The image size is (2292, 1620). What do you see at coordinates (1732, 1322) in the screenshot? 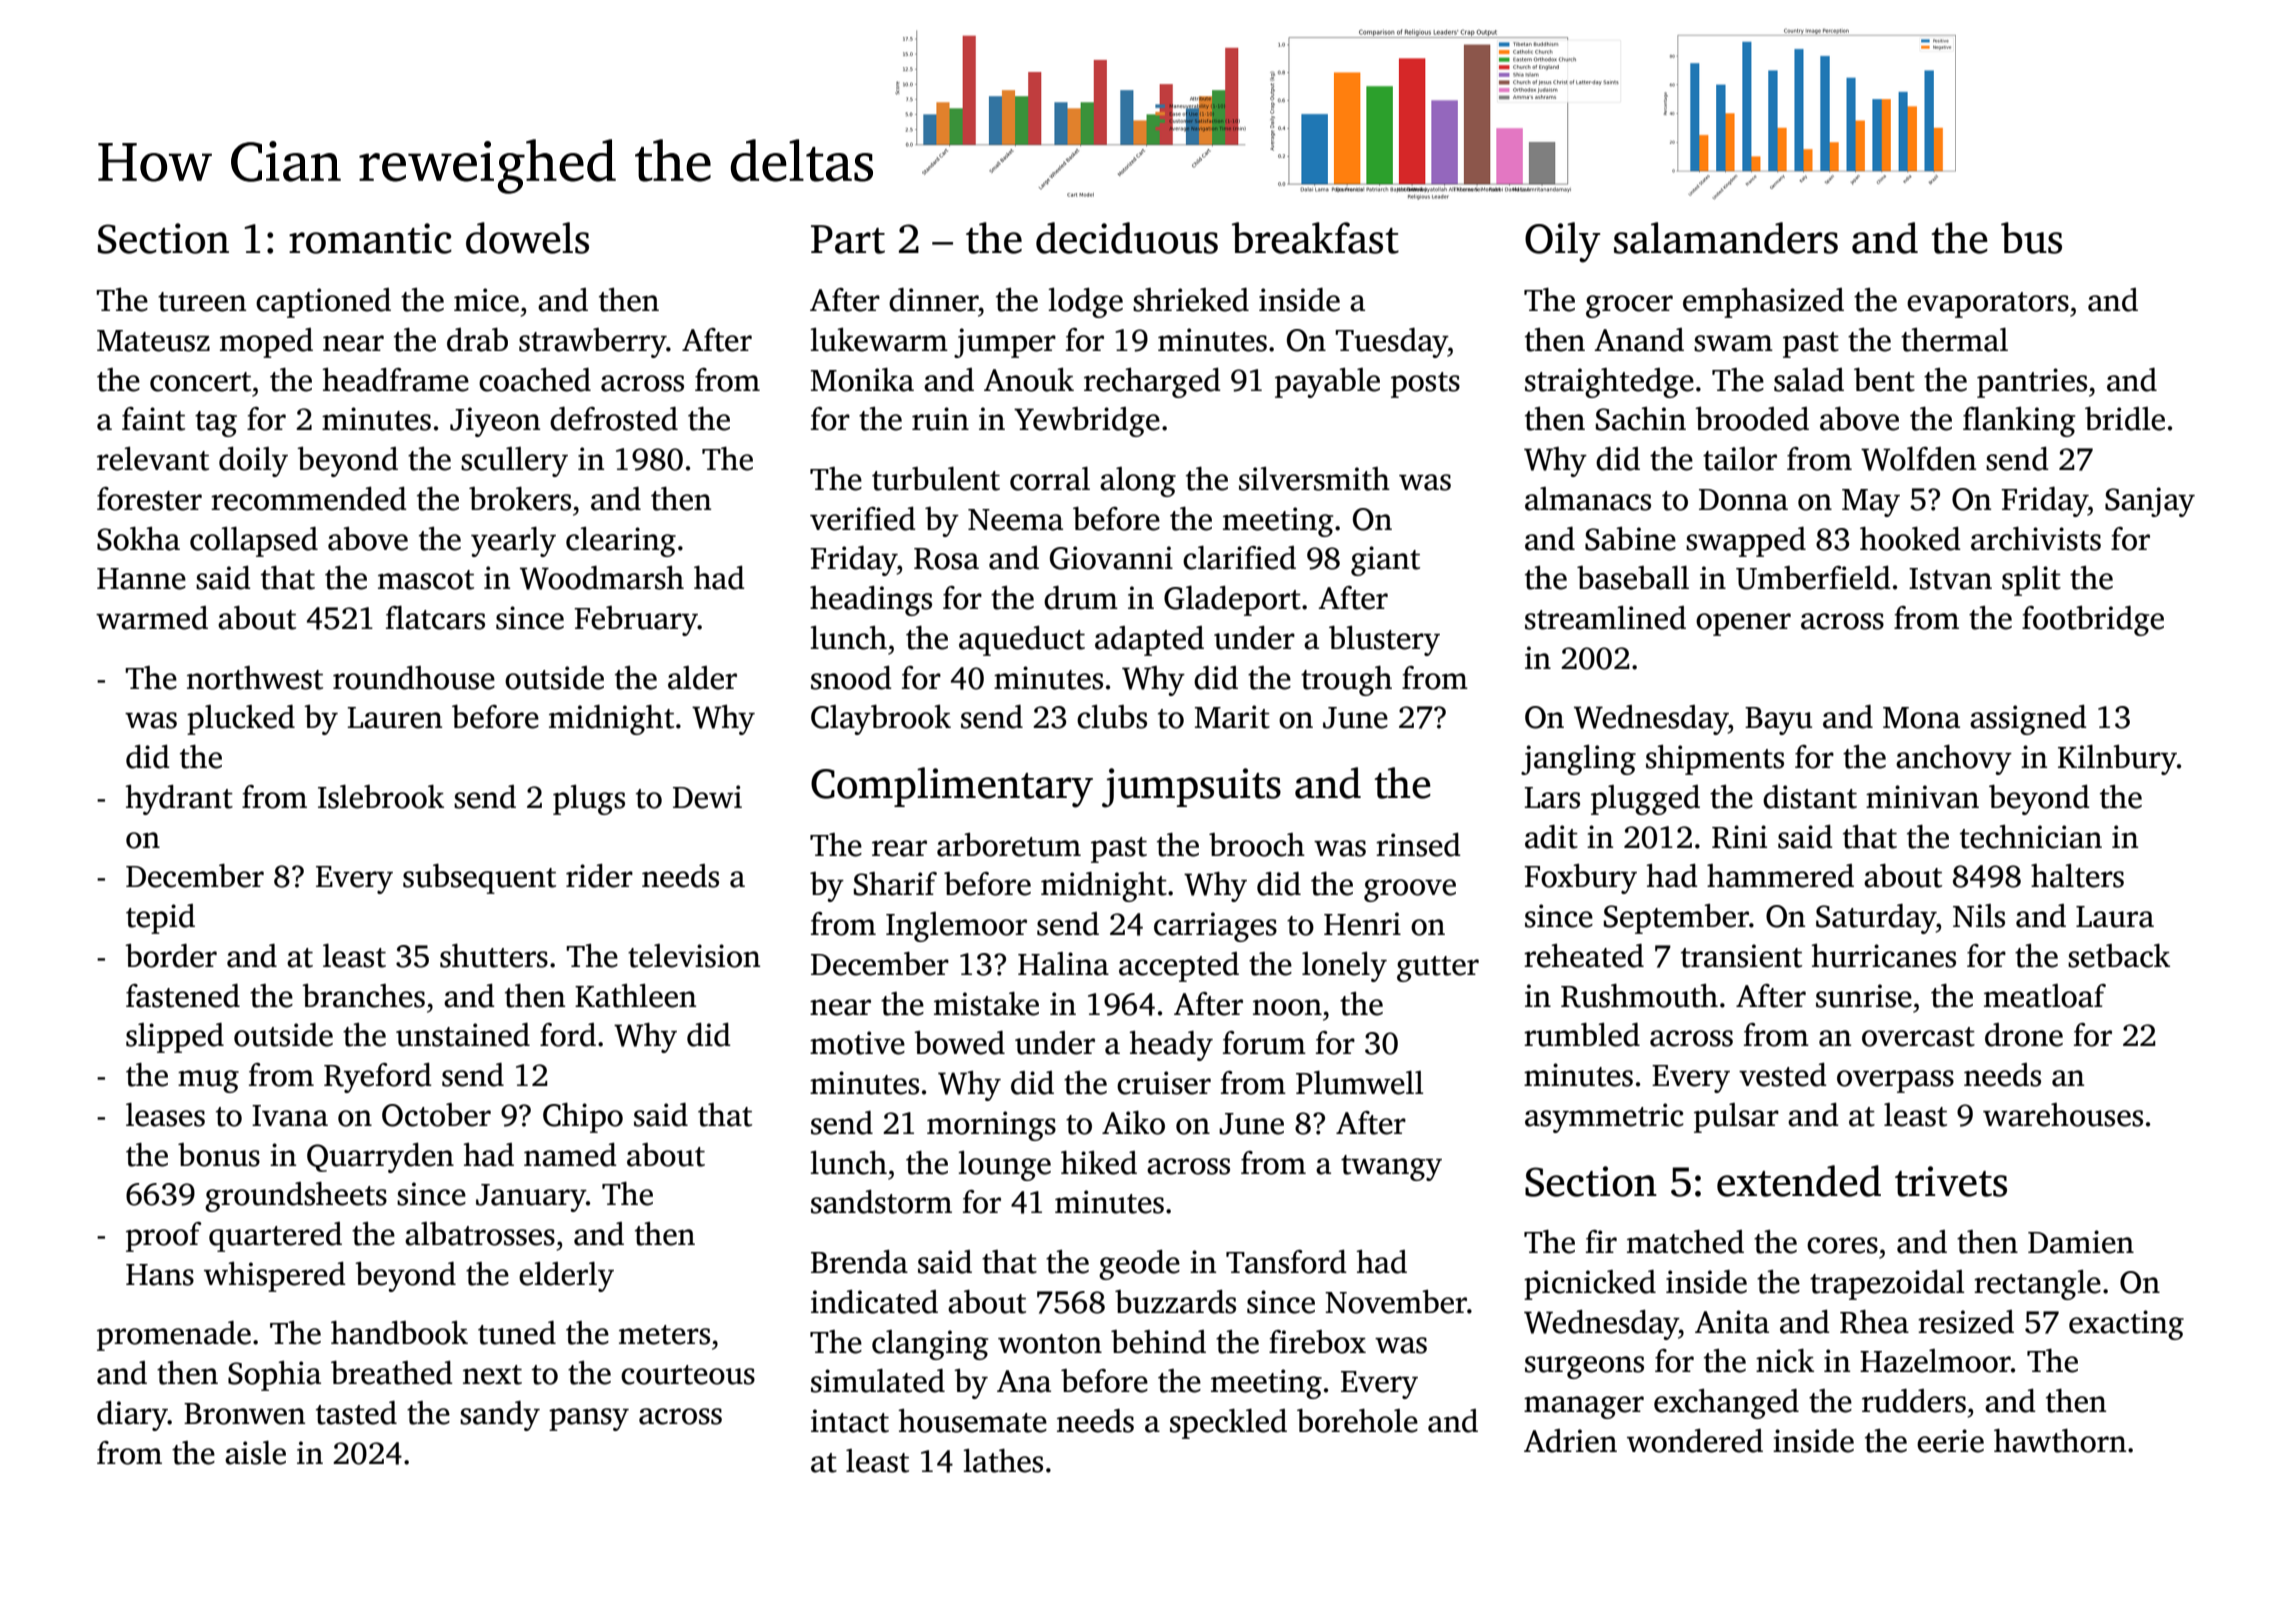
I see `Anita` at bounding box center [1732, 1322].
